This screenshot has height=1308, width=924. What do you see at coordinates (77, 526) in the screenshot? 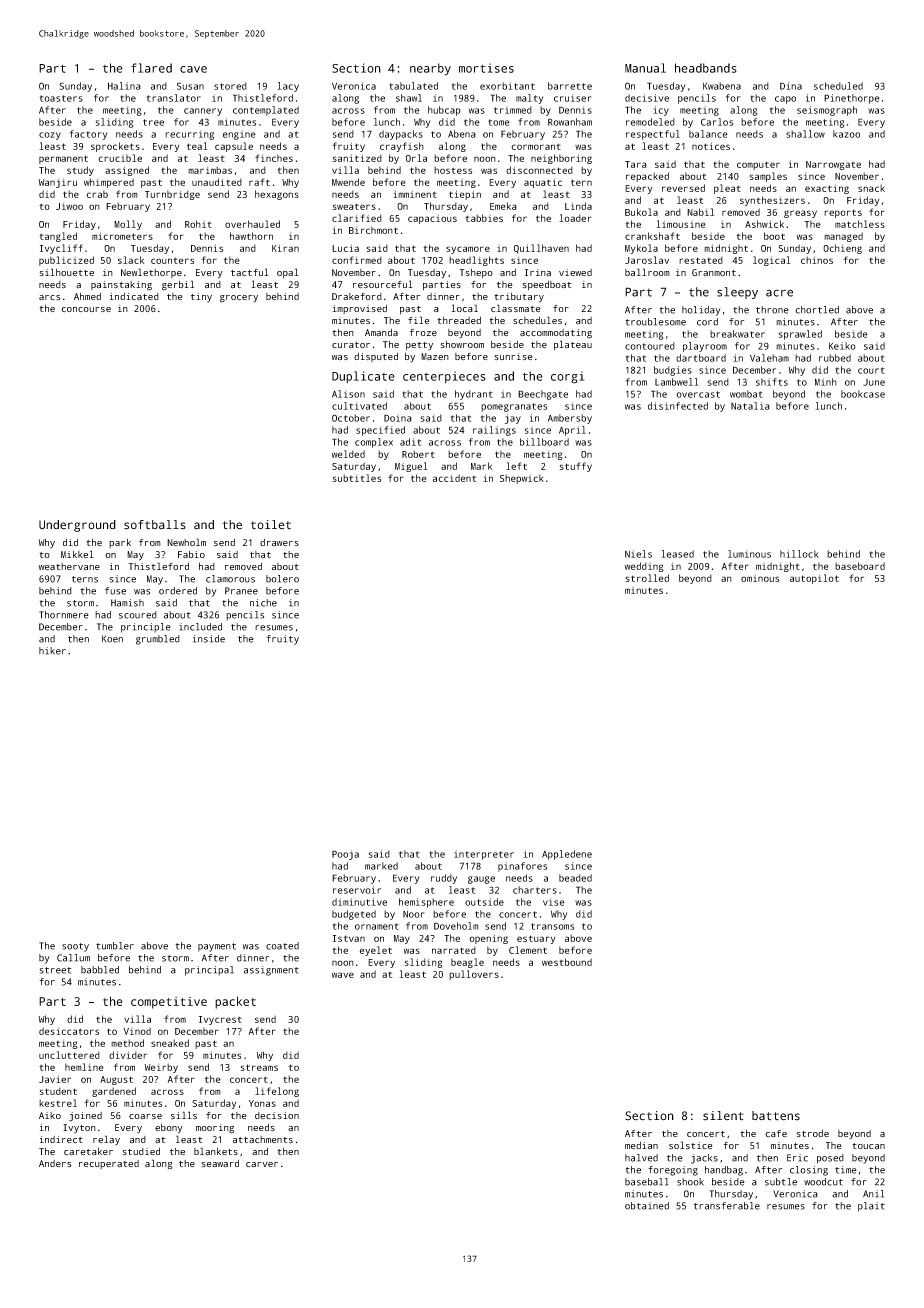
I see `Underground` at bounding box center [77, 526].
